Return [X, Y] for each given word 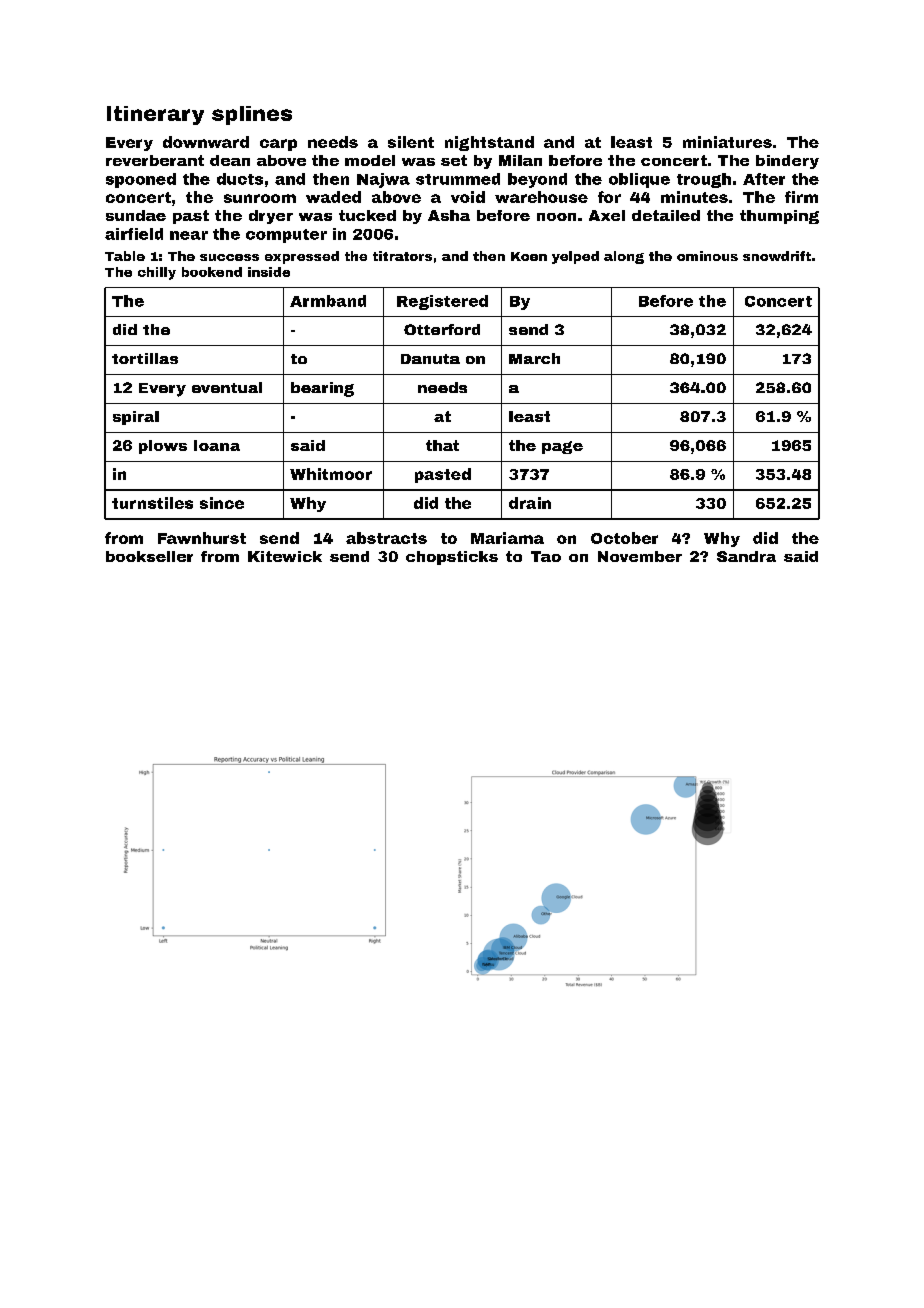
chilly [157, 273]
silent [411, 142]
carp [278, 145]
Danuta [430, 359]
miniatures [727, 142]
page [562, 447]
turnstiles [152, 503]
